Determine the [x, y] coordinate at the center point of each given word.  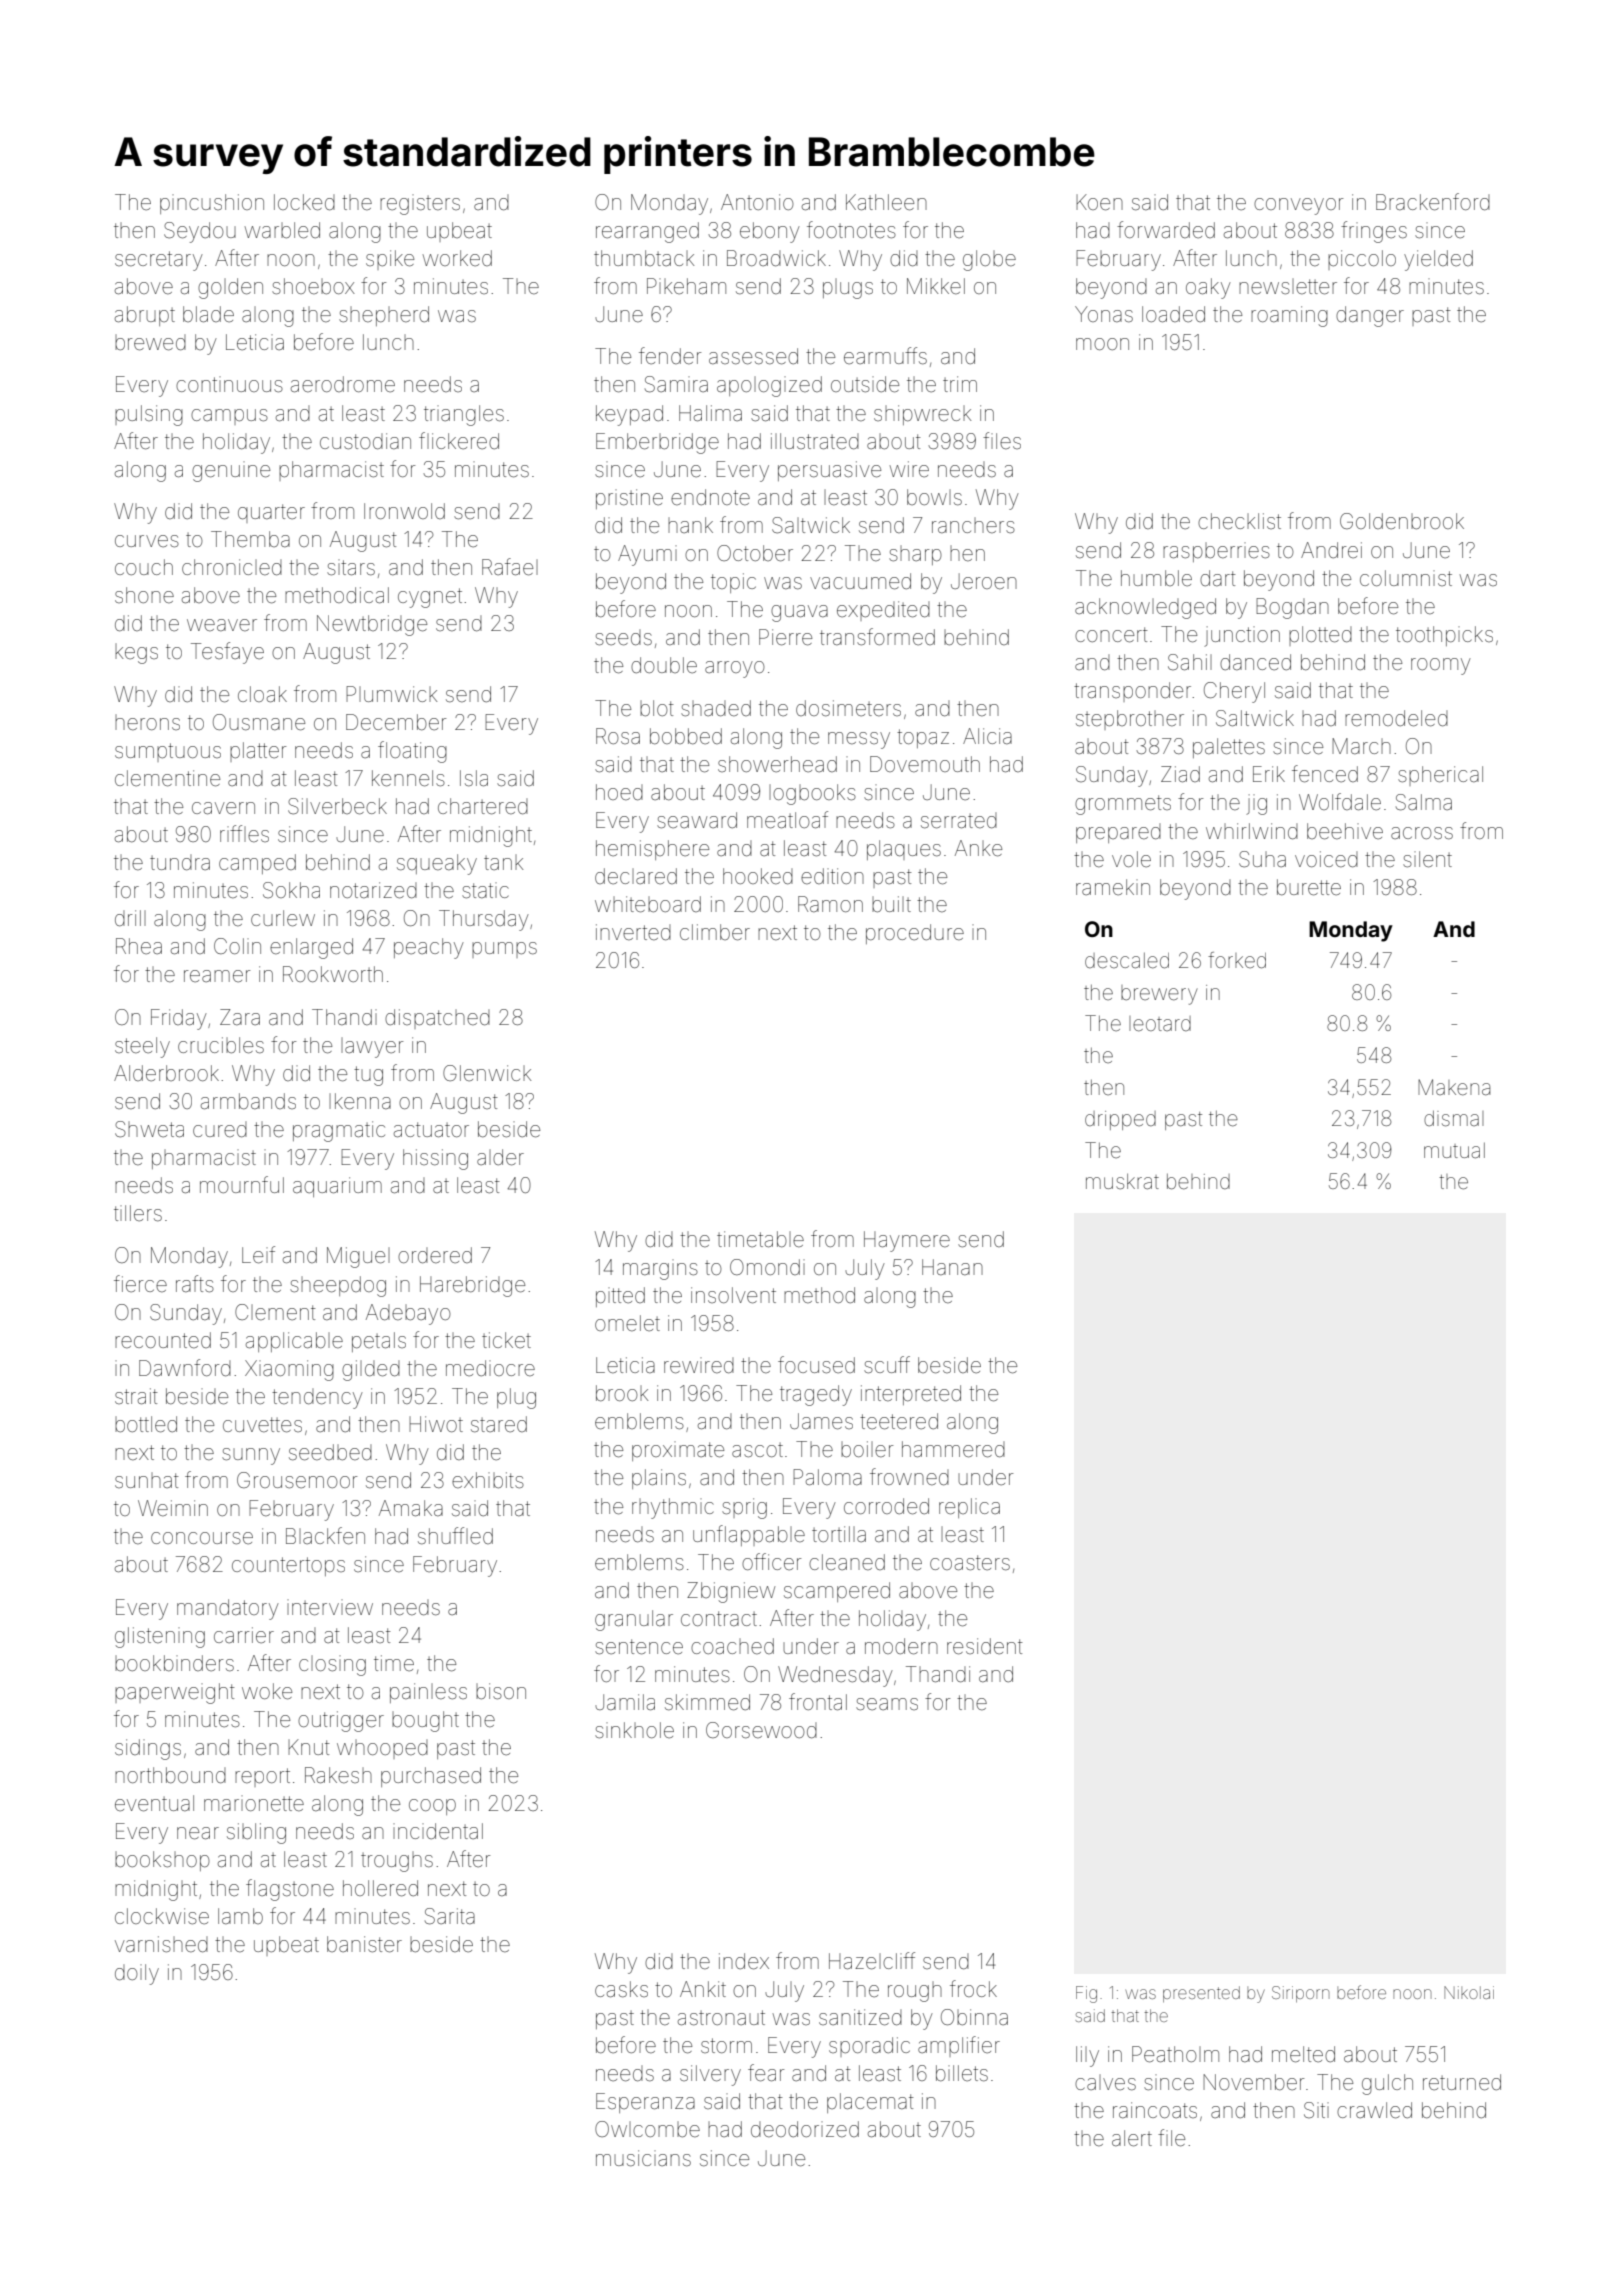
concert [1111, 635]
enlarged [311, 948]
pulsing [149, 415]
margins [660, 1269]
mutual [1454, 1150]
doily [137, 1974]
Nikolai [1469, 1992]
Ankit [703, 1989]
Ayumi [647, 555]
